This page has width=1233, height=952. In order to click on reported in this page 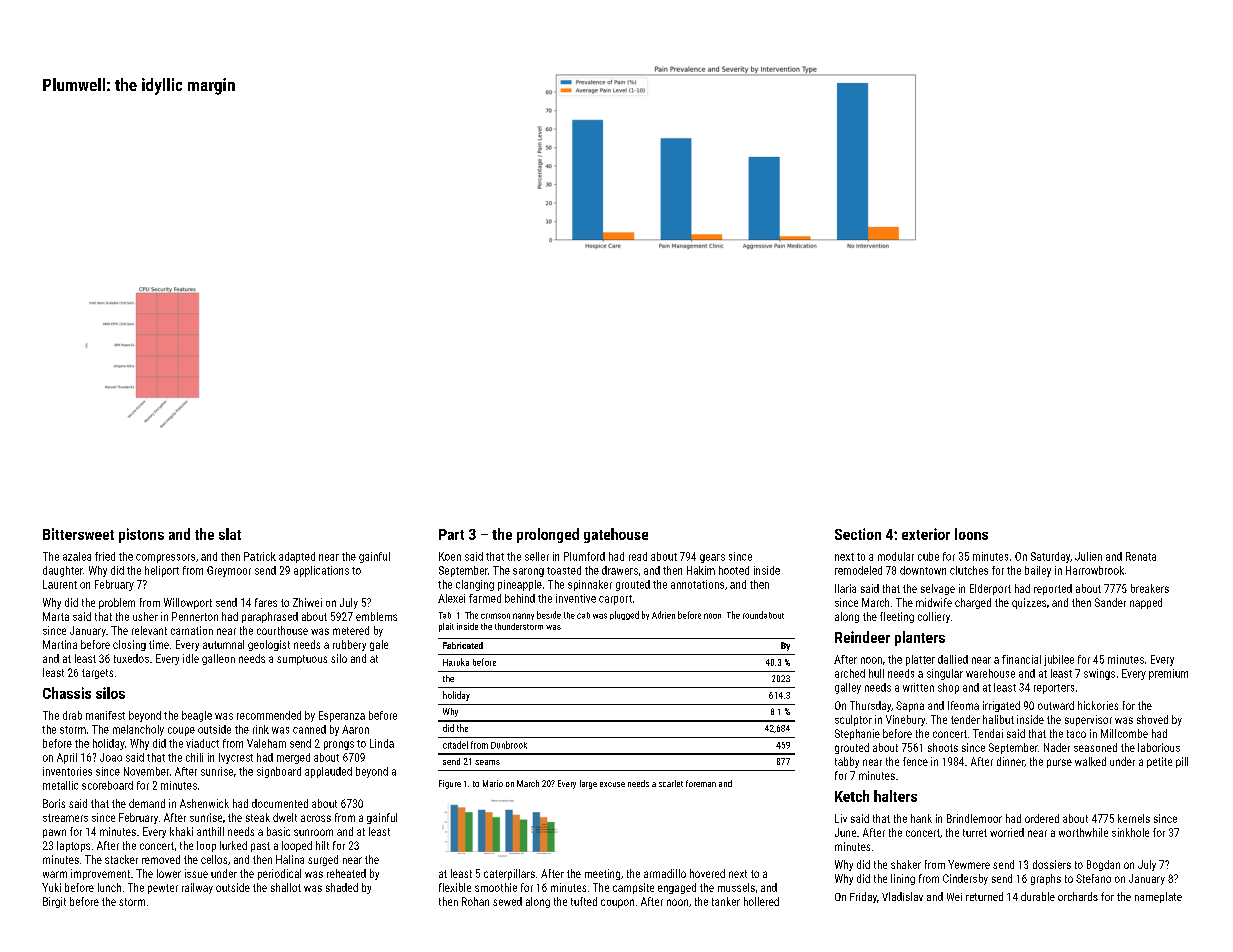, I will do `click(1053, 589)`.
